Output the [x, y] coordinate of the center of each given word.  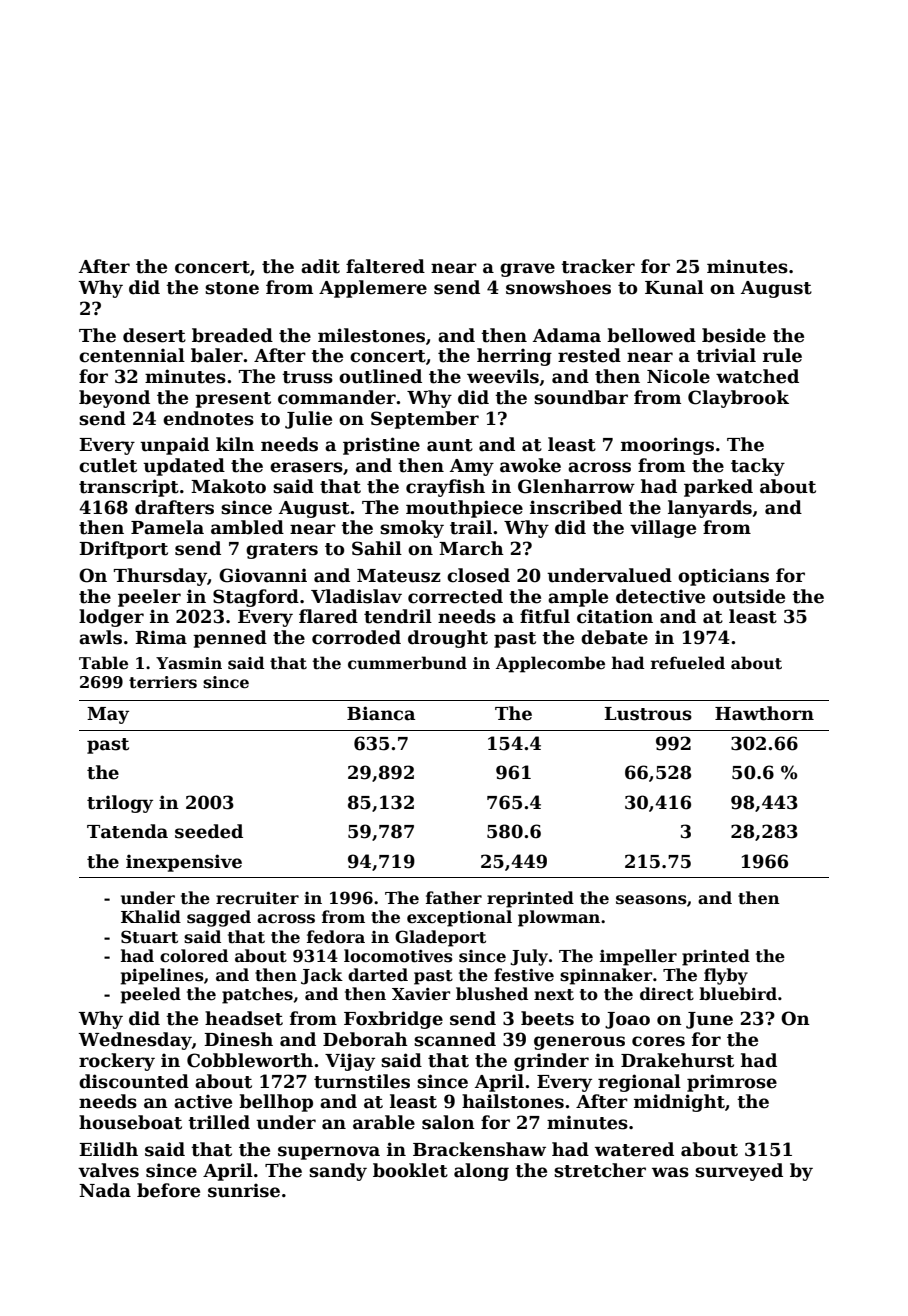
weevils [503, 376]
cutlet [108, 465]
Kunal [674, 287]
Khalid [151, 916]
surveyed [739, 1172]
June [709, 1020]
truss [307, 377]
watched [757, 376]
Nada [105, 1190]
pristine [381, 446]
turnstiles [362, 1081]
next [554, 995]
